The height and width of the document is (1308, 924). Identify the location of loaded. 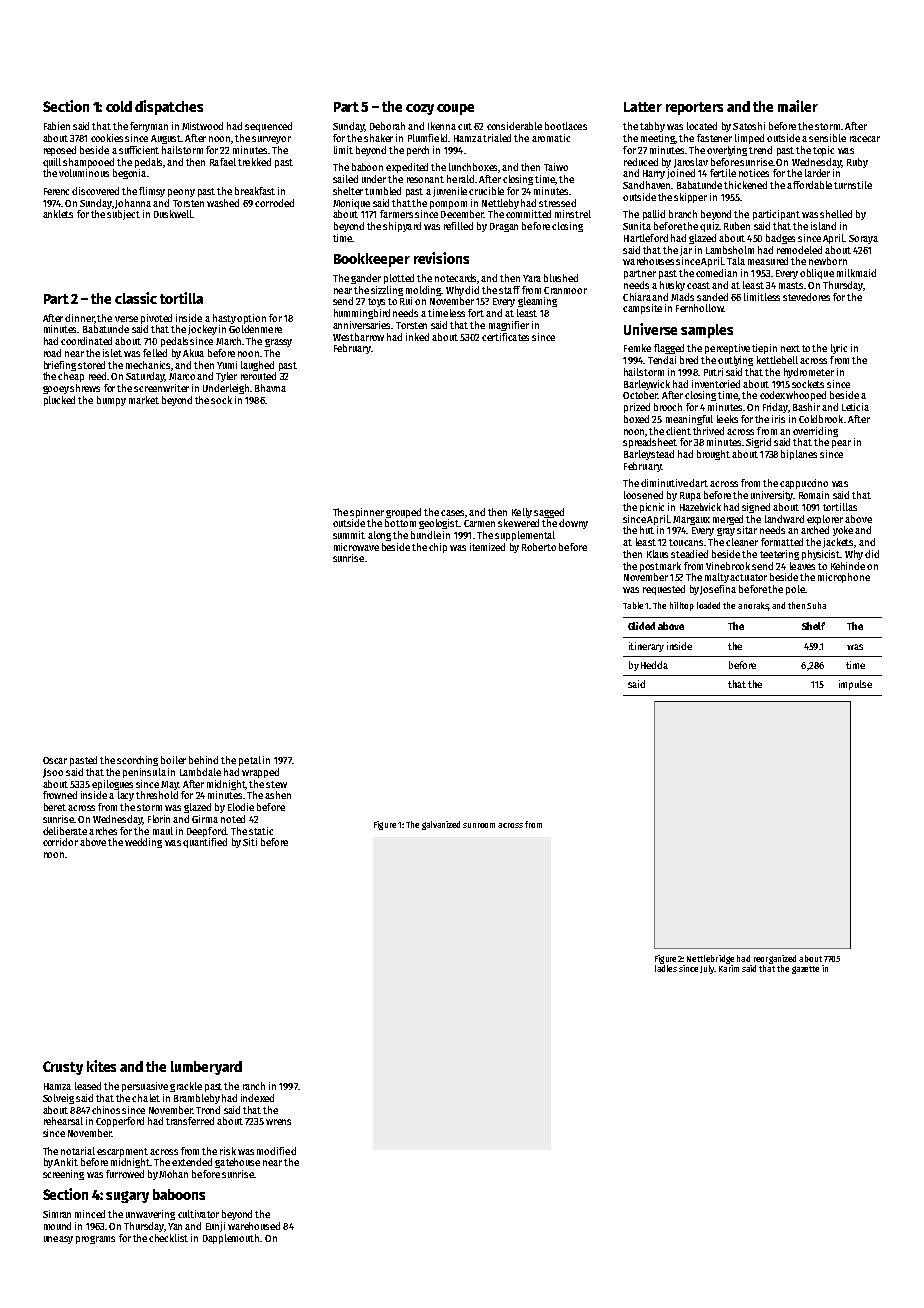
(708, 605).
